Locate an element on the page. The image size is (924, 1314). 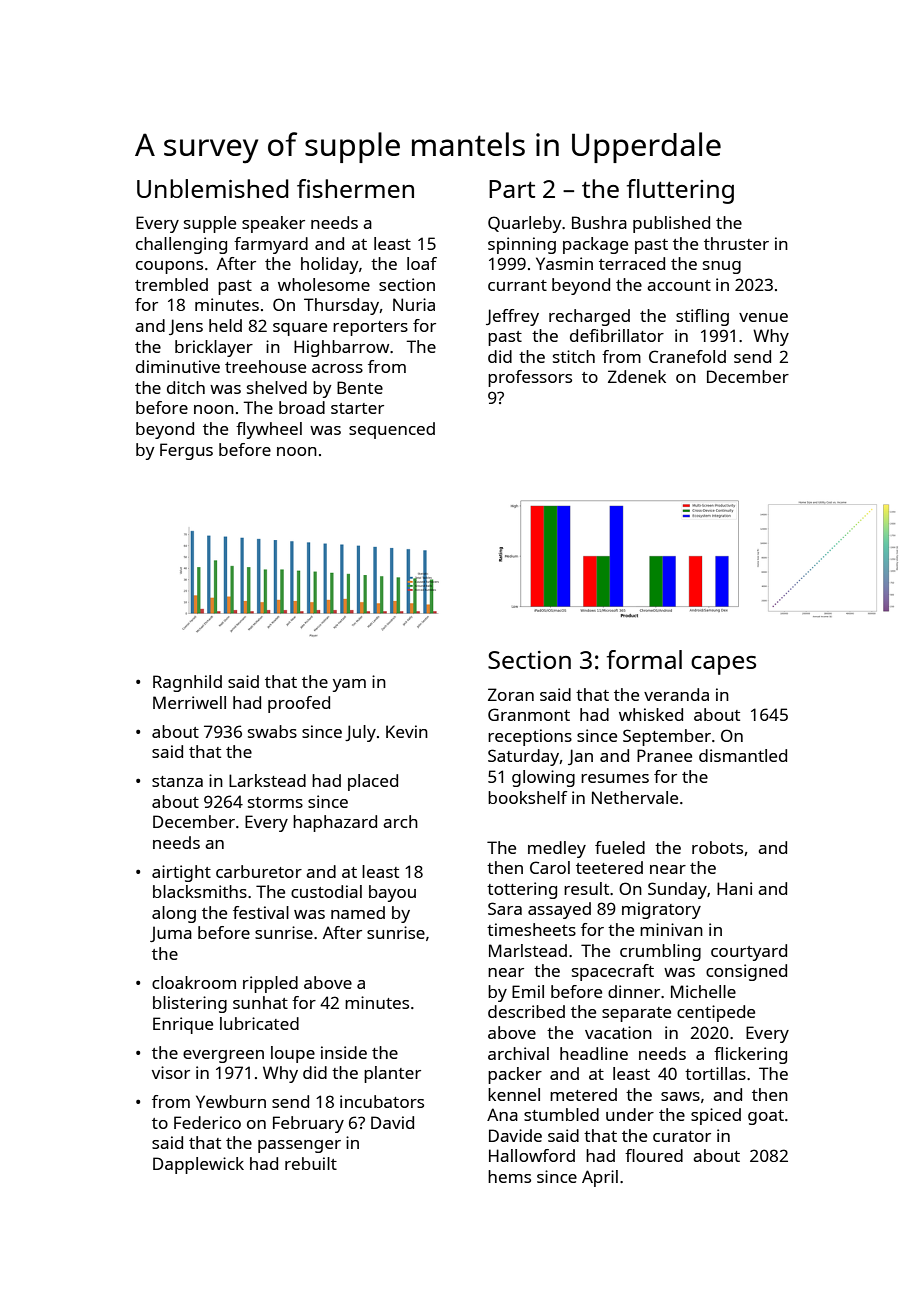
formal is located at coordinates (644, 659).
